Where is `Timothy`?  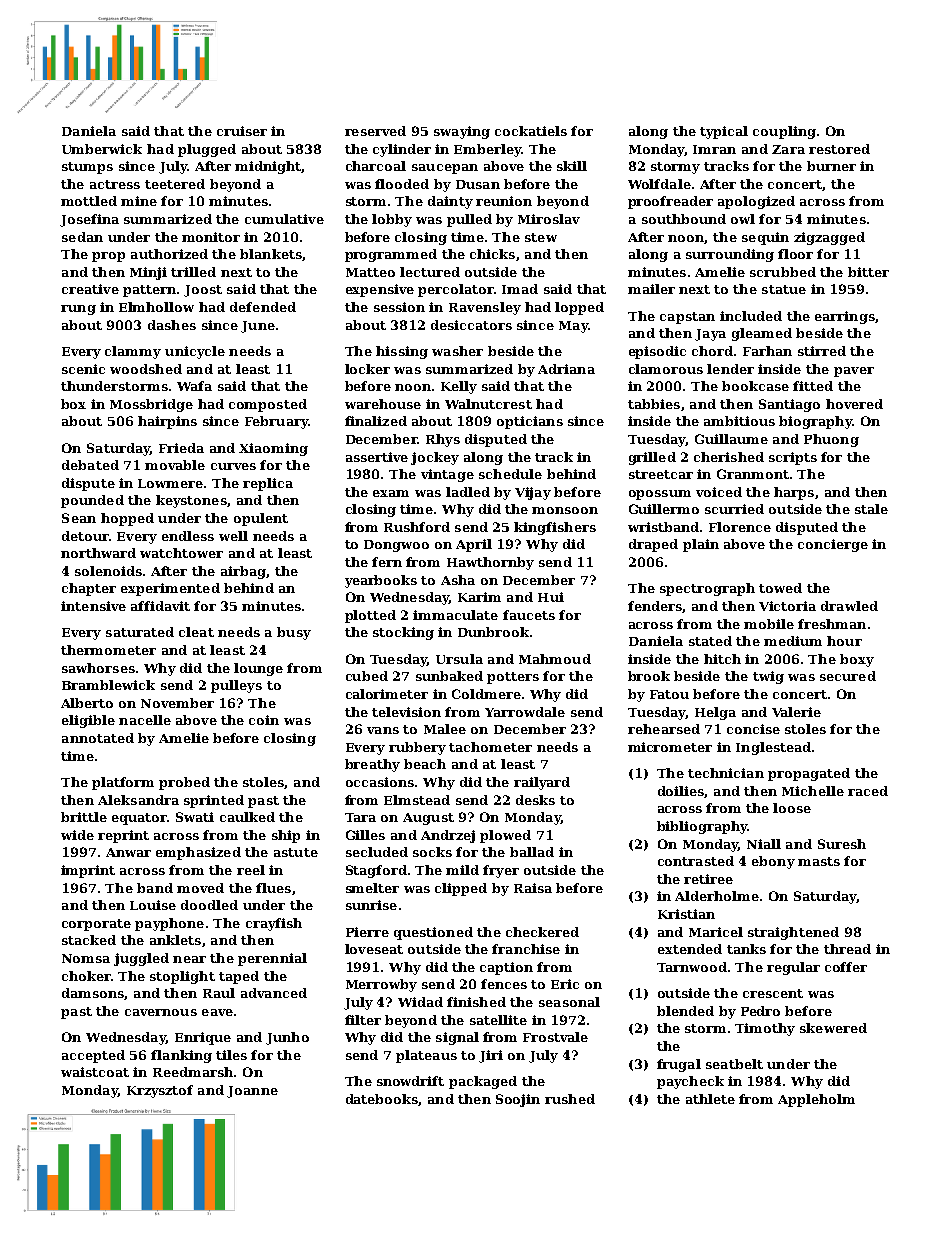 Timothy is located at coordinates (765, 1029).
